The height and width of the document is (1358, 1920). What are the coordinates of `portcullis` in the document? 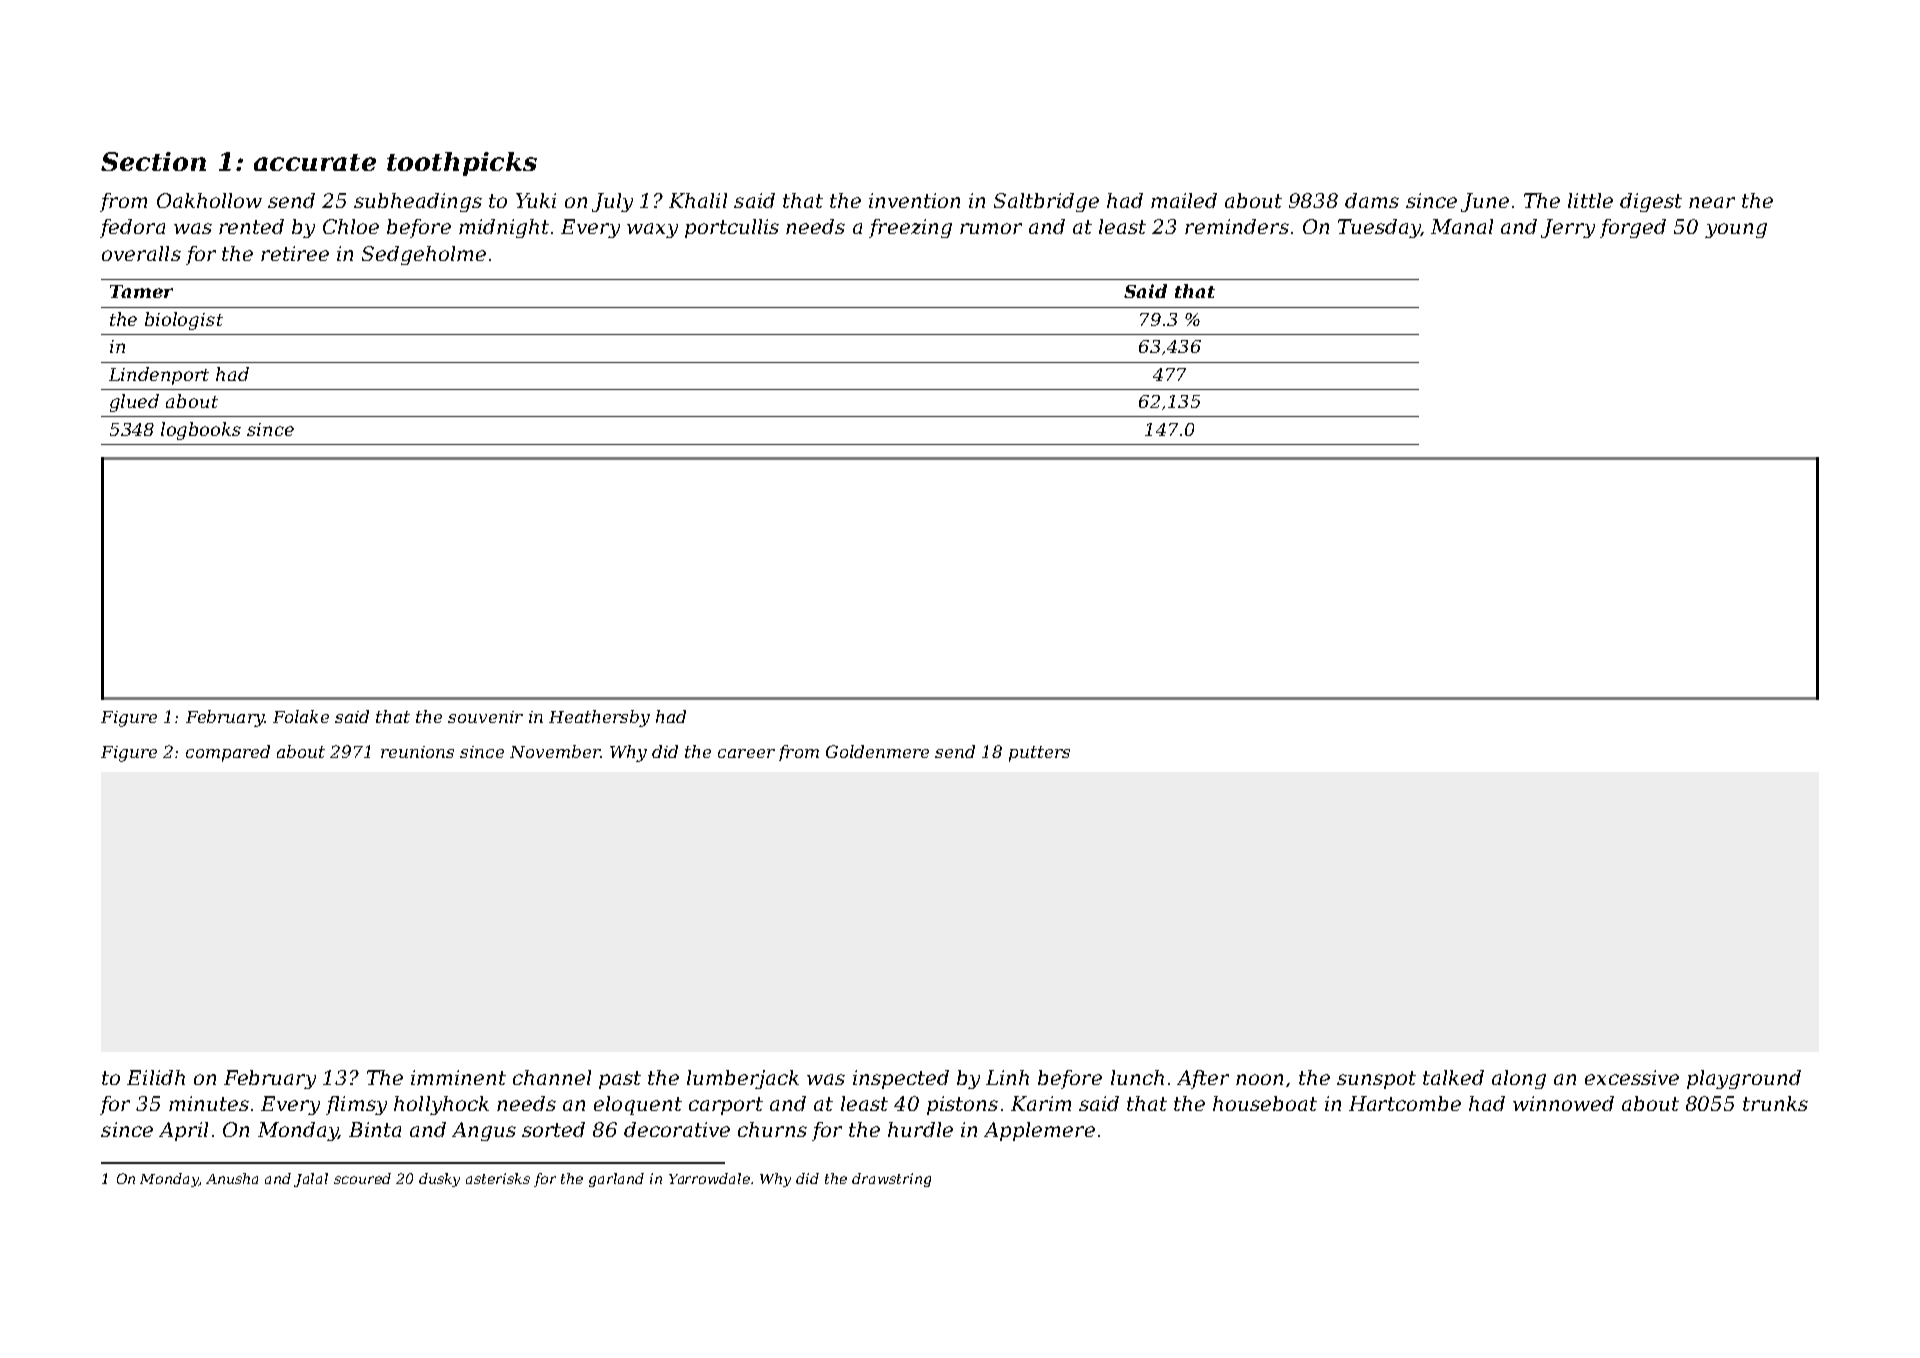 It's located at (732, 228).
